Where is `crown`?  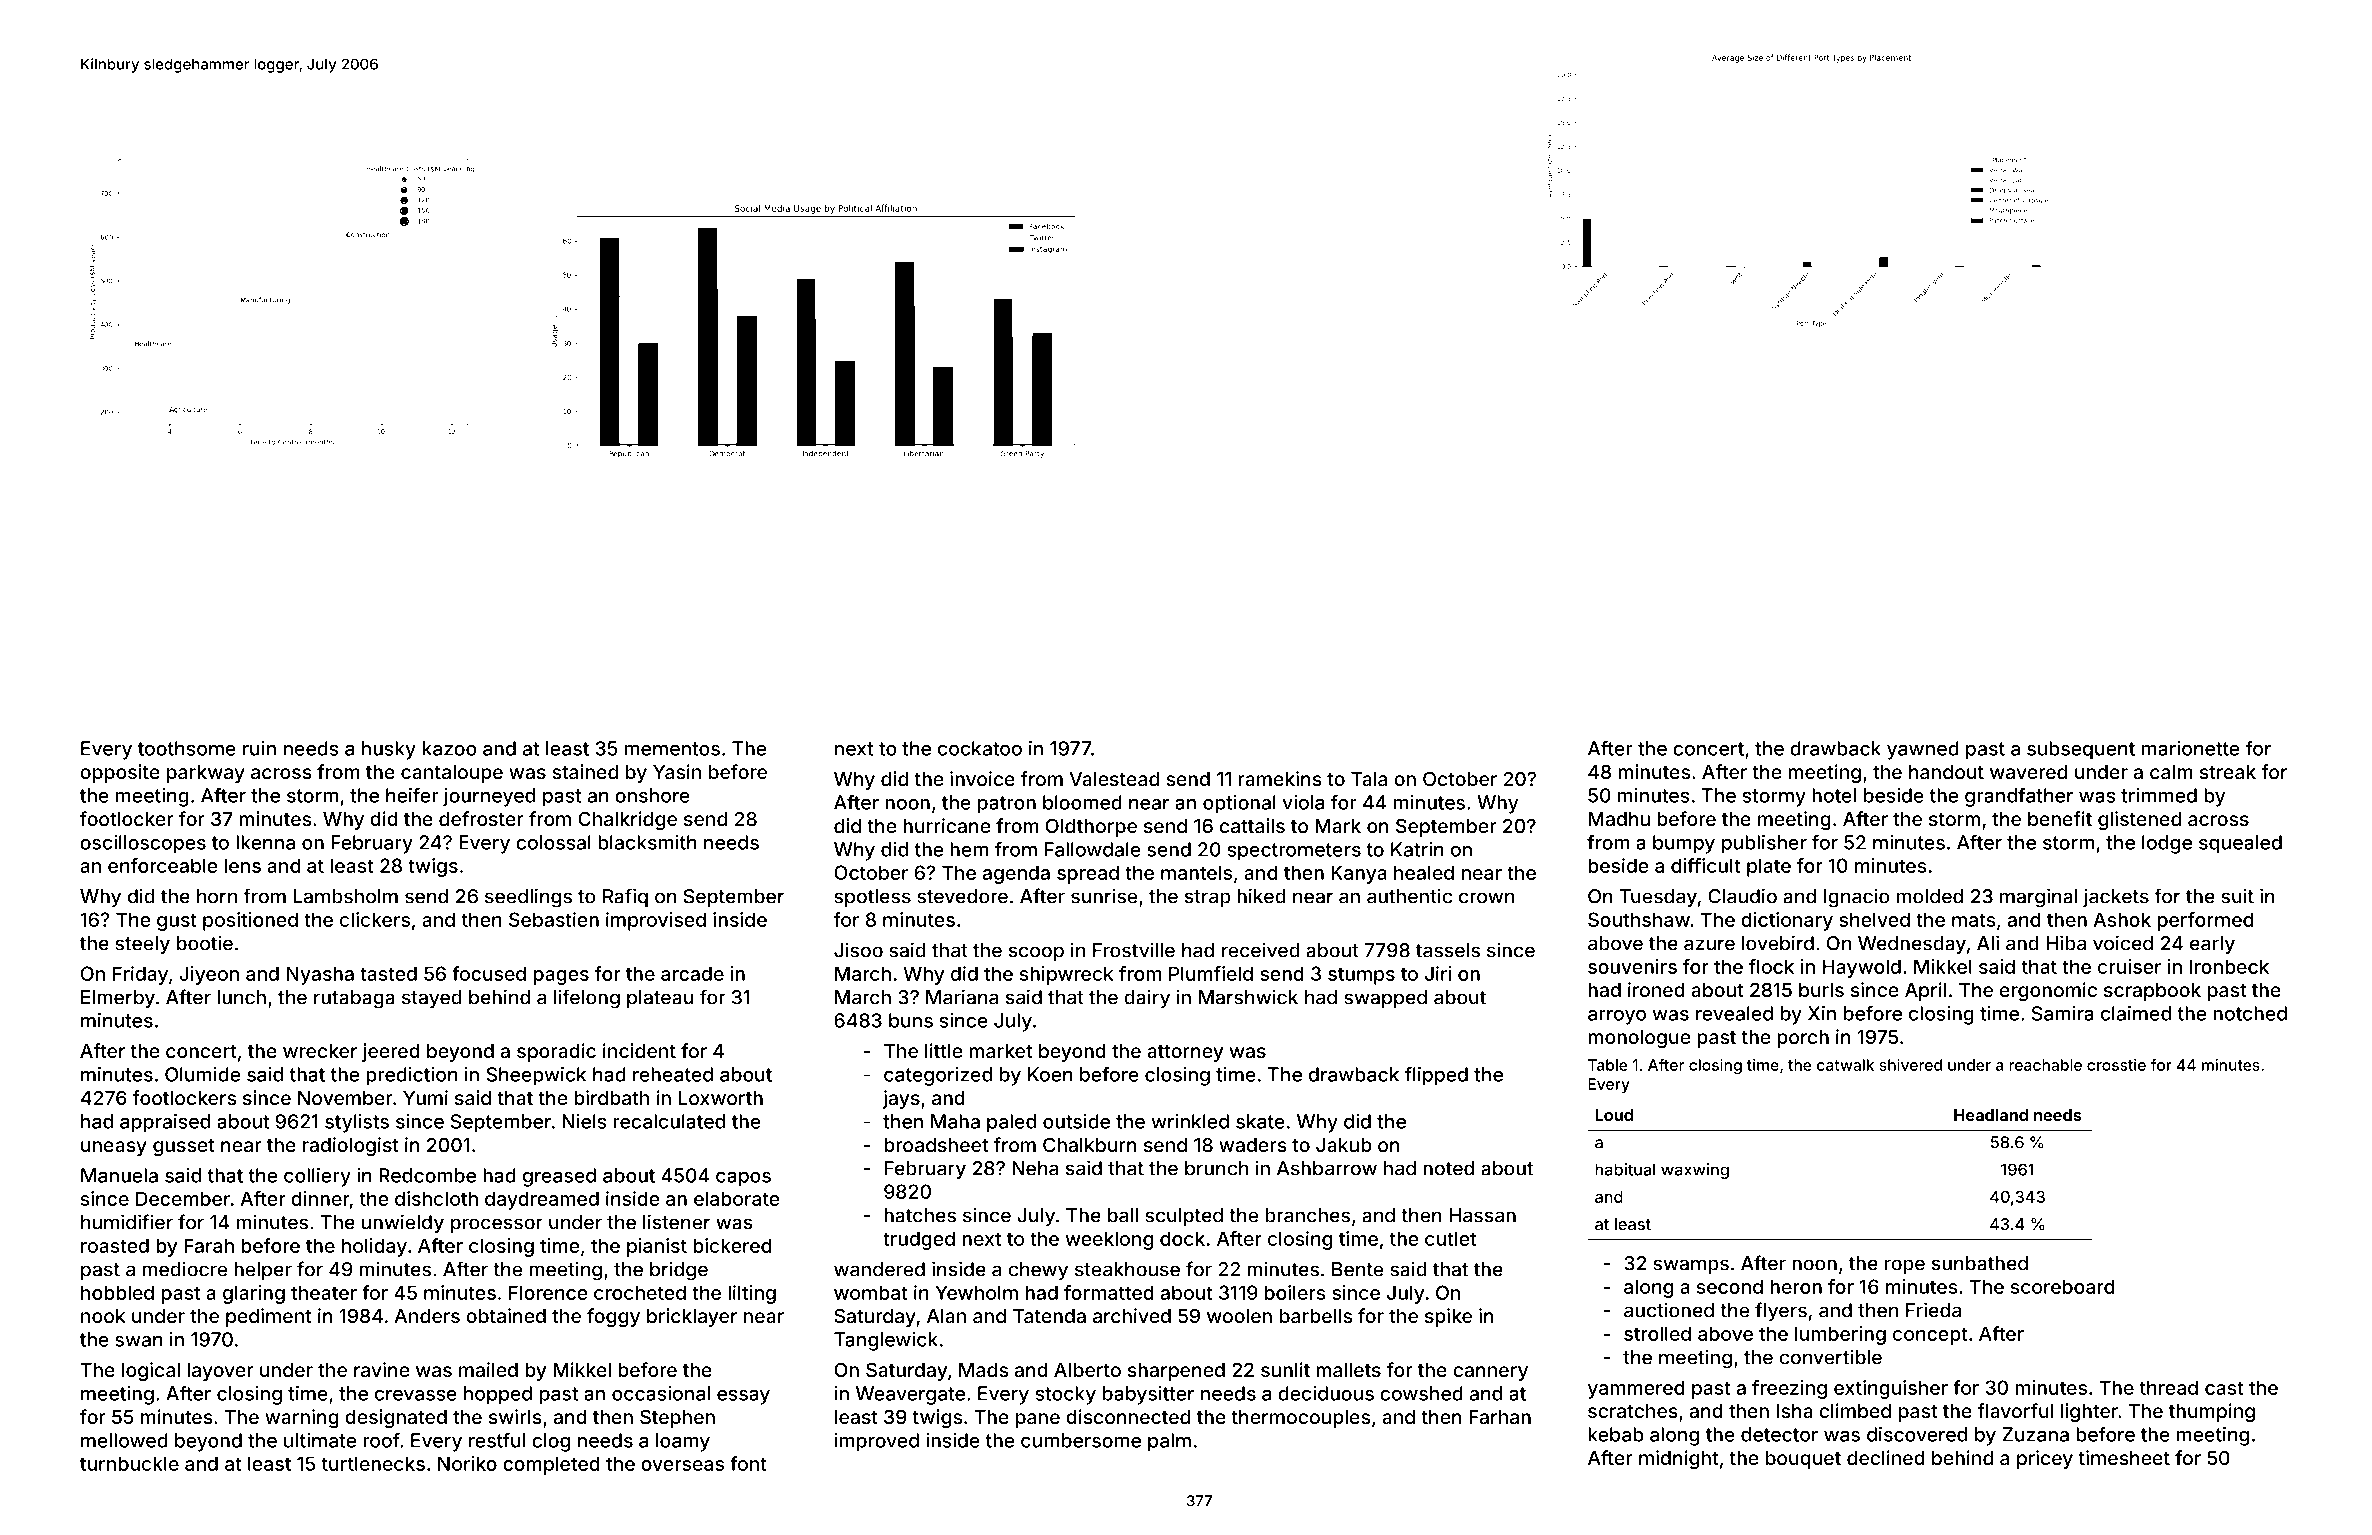 crown is located at coordinates (1486, 898).
